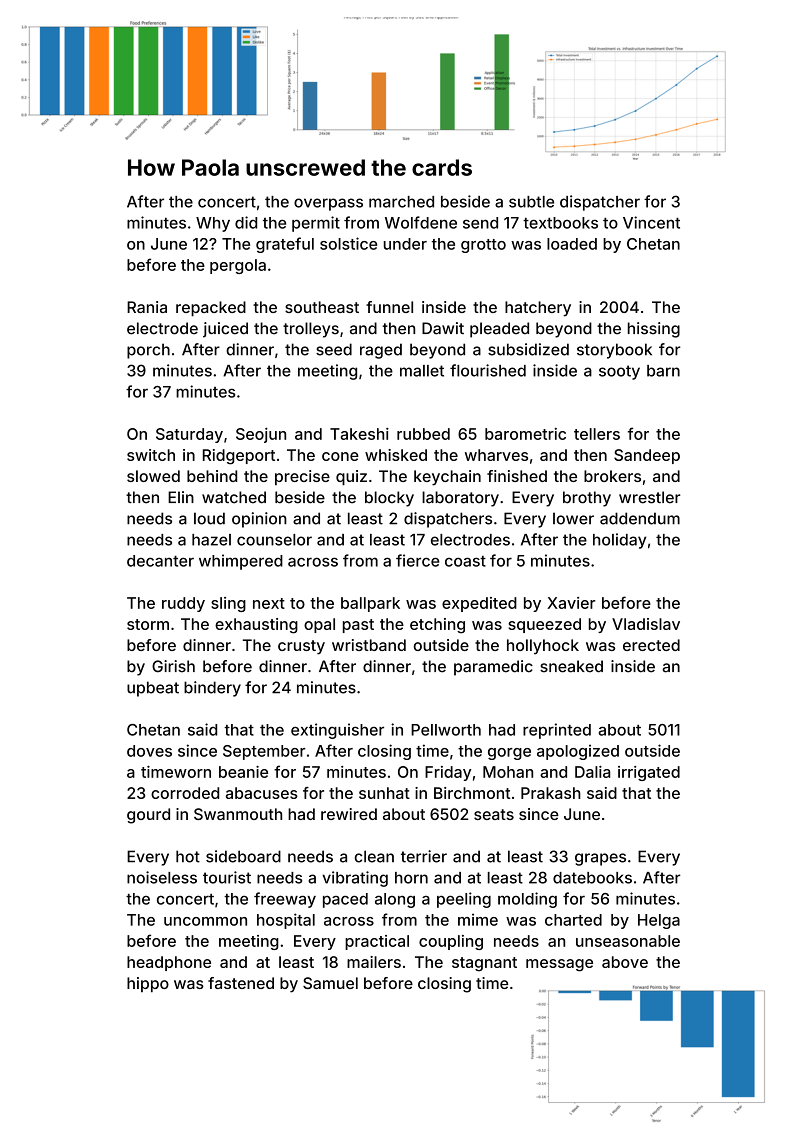  What do you see at coordinates (651, 645) in the screenshot?
I see `erected` at bounding box center [651, 645].
